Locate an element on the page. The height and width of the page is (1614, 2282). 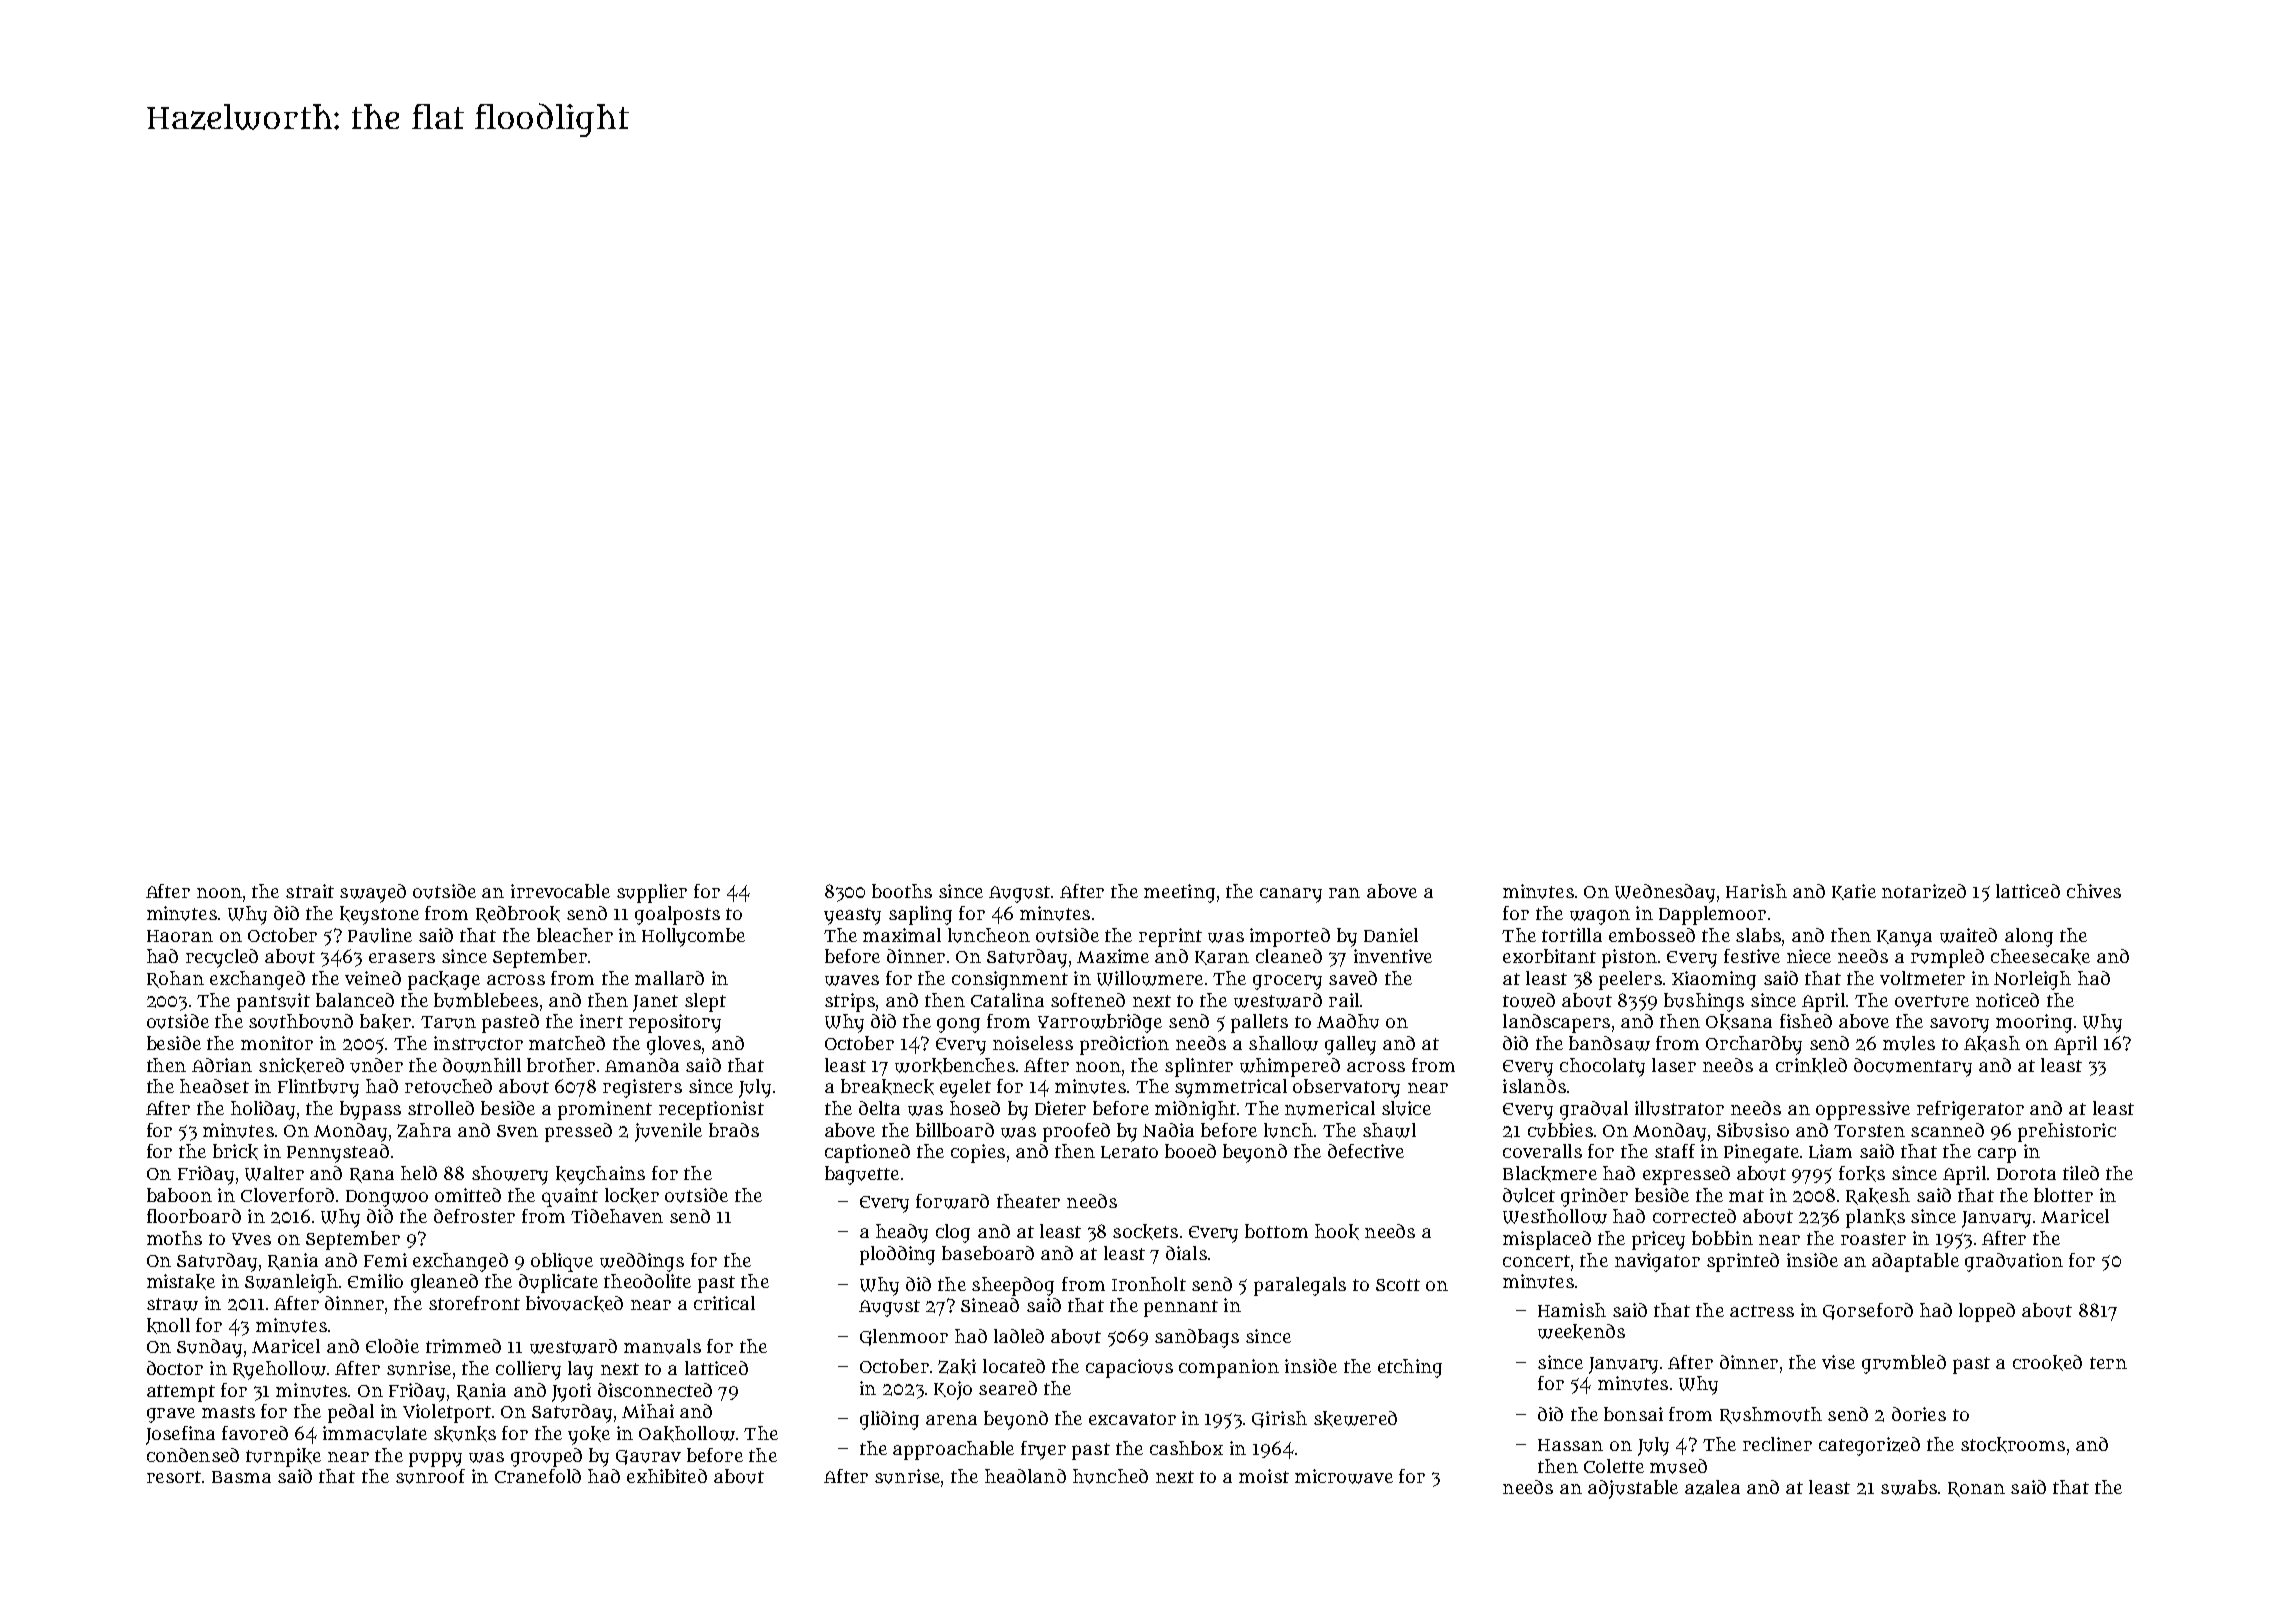
mallard is located at coordinates (669, 978).
